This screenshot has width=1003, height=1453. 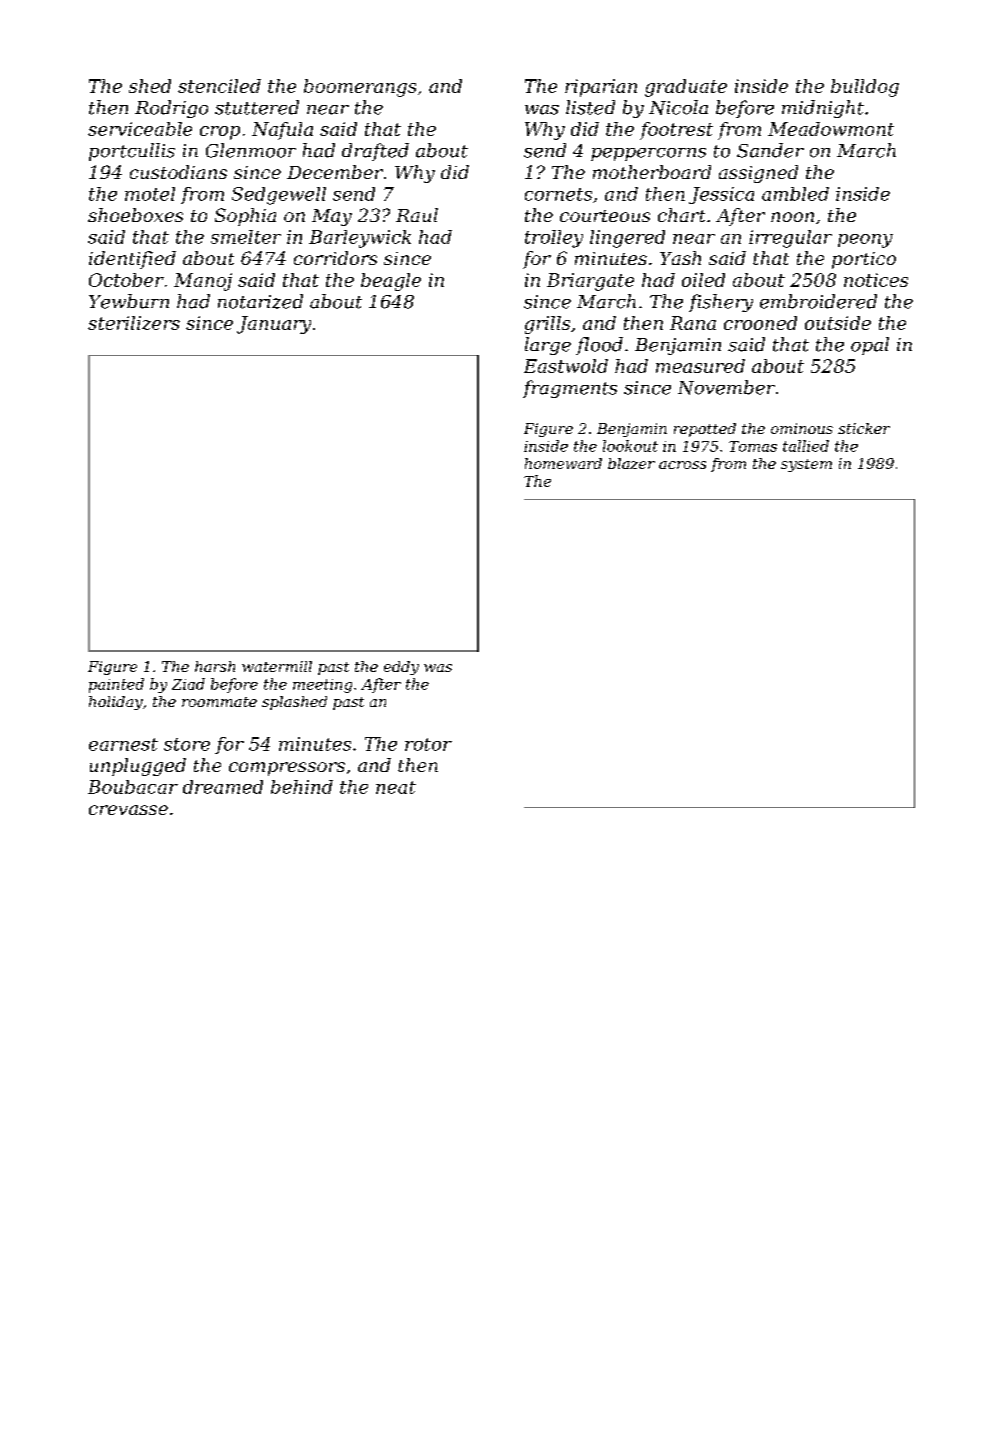 What do you see at coordinates (219, 702) in the screenshot?
I see `roommate` at bounding box center [219, 702].
